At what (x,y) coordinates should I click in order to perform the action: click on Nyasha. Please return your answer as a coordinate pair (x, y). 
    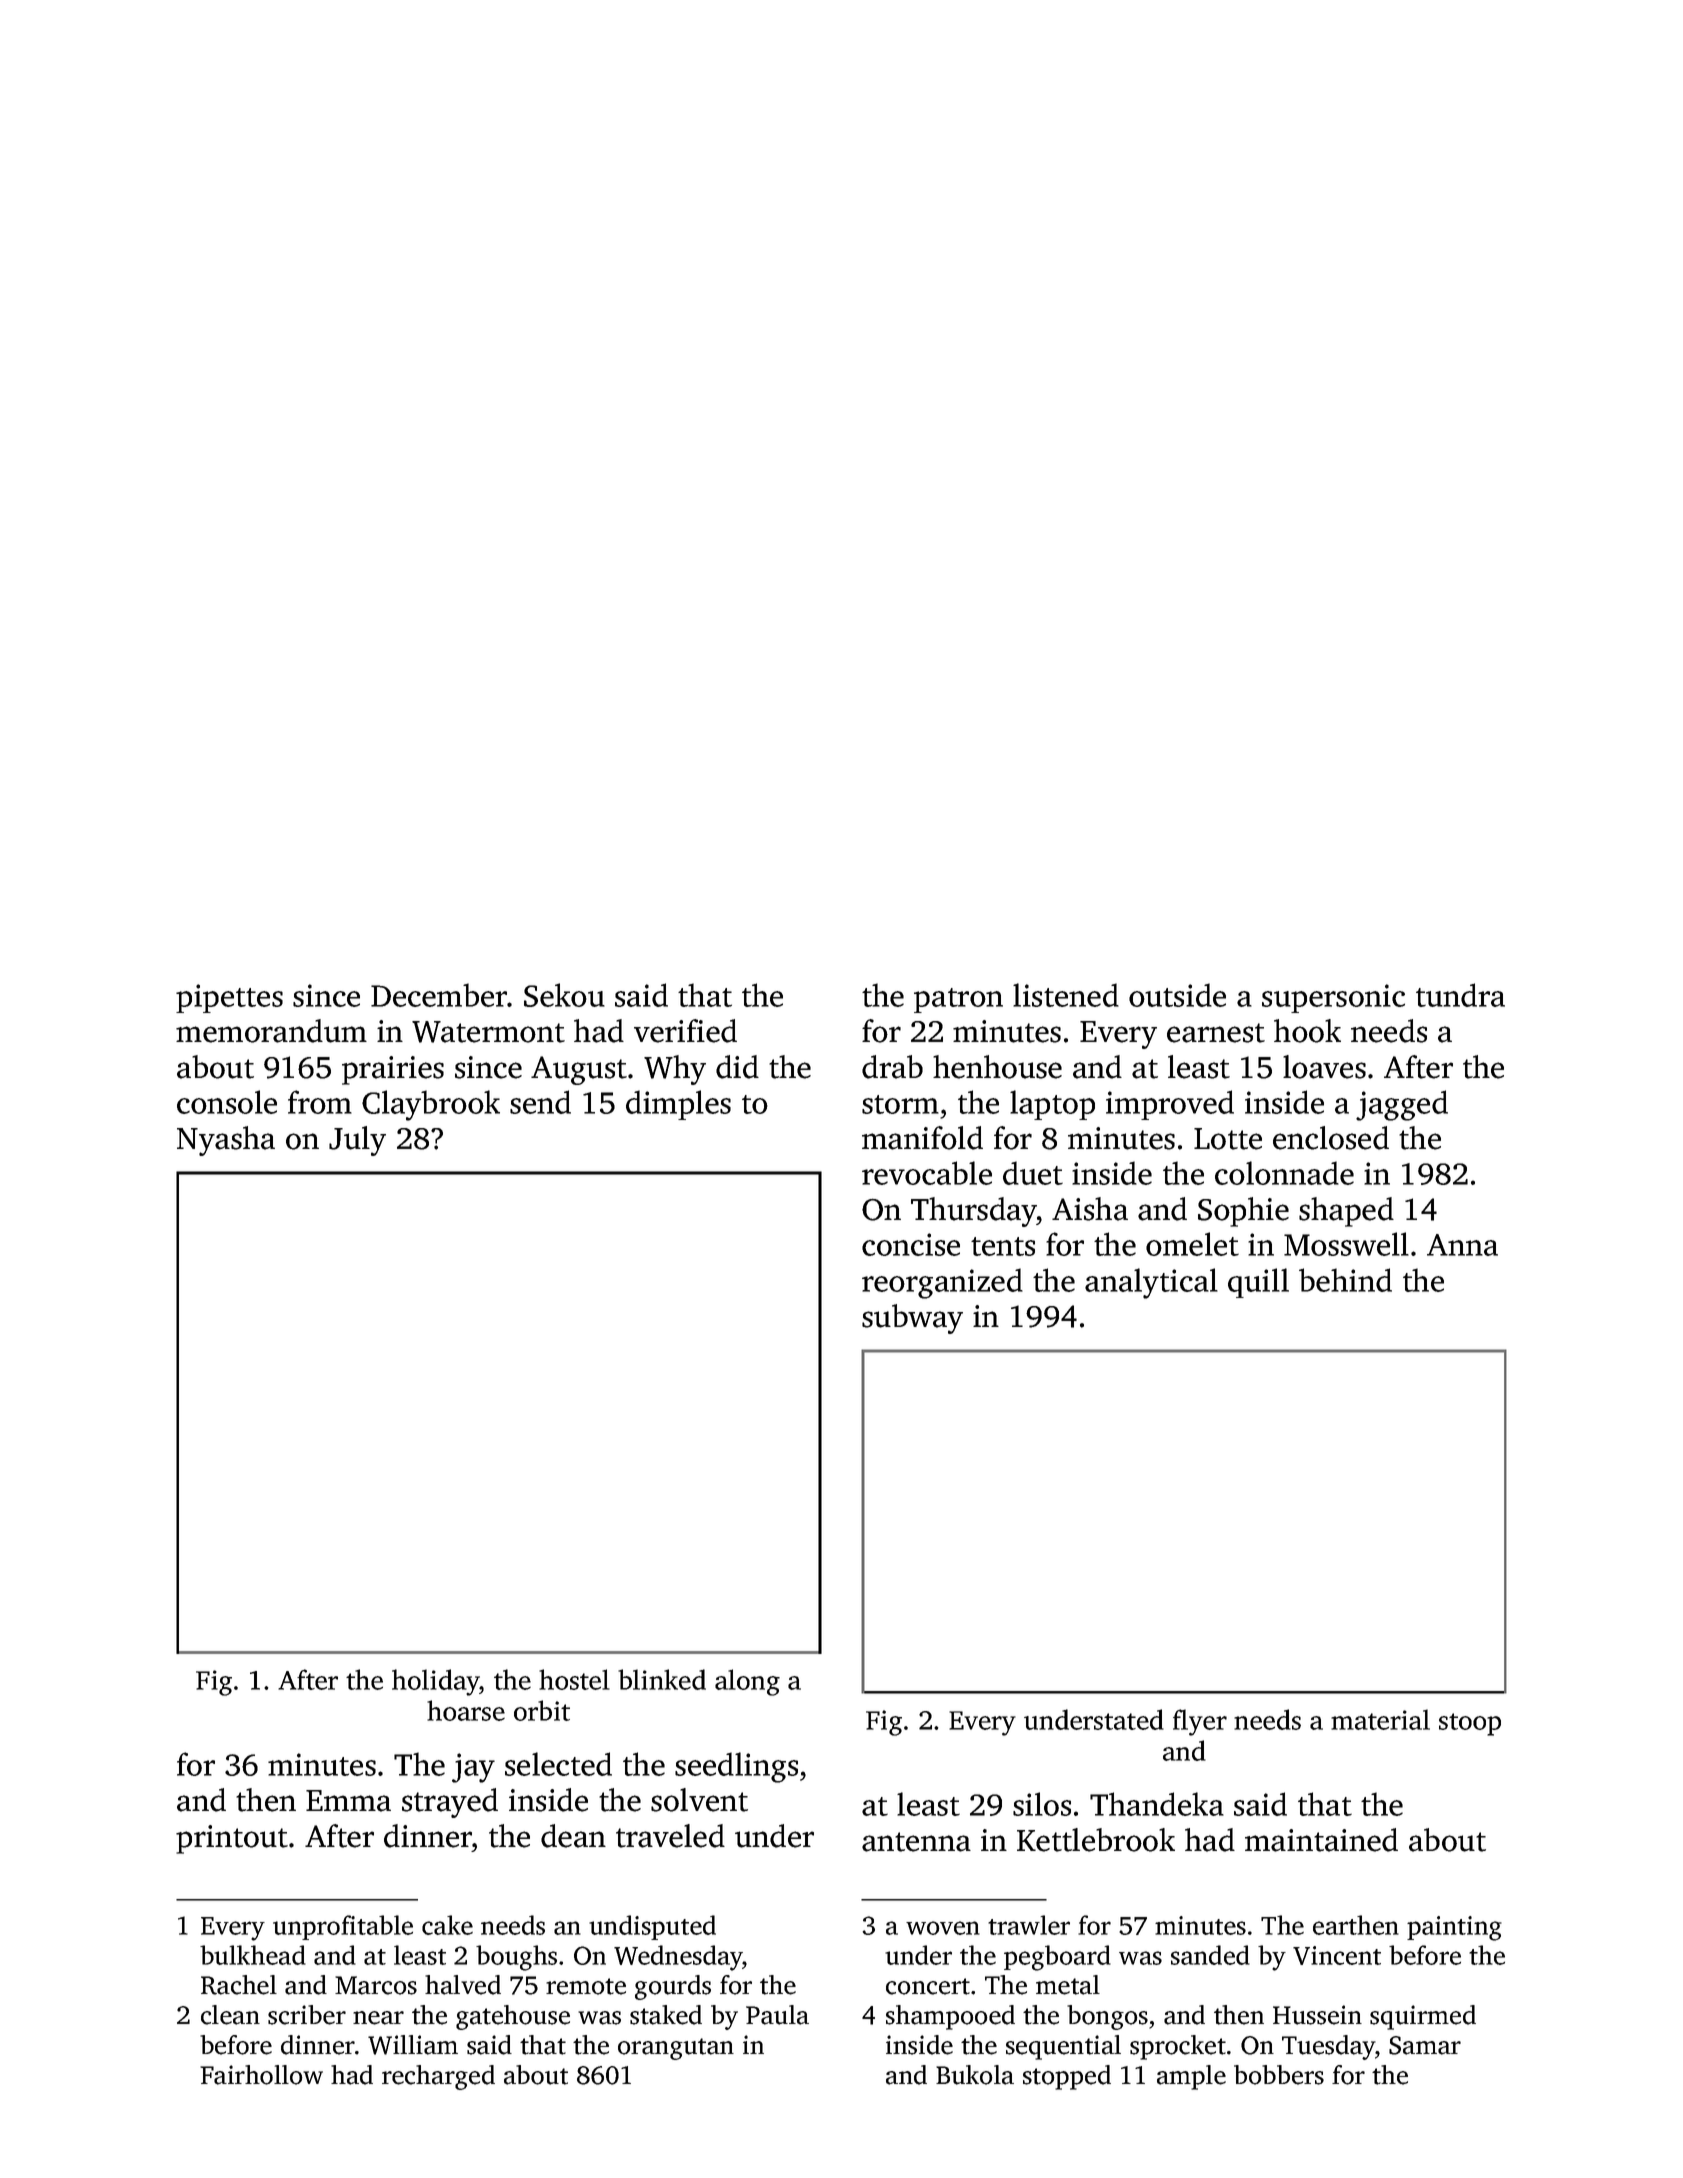
    Looking at the image, I should click on (226, 1141).
